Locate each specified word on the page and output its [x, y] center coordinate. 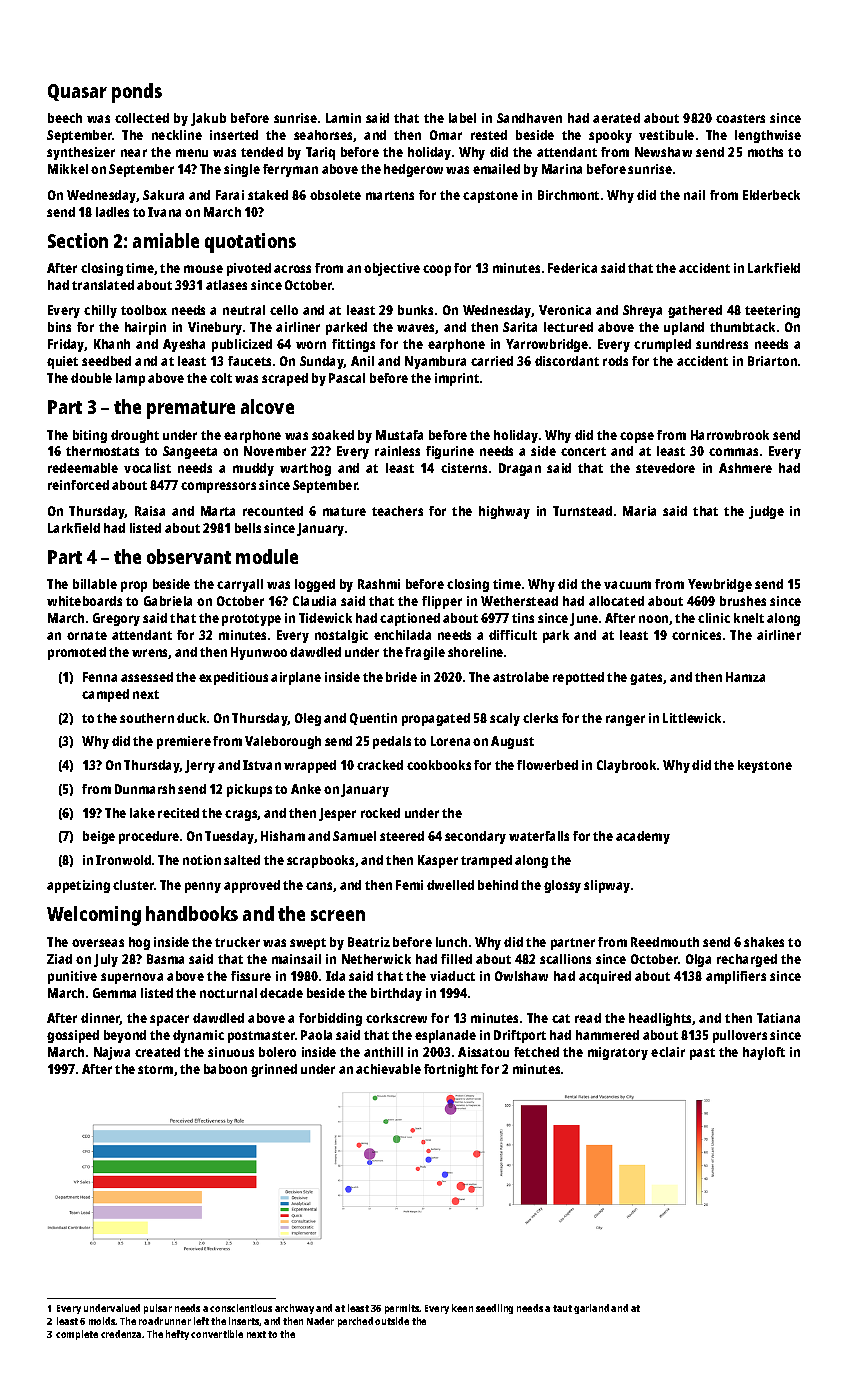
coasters [740, 118]
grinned [274, 1070]
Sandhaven [529, 118]
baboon [225, 1069]
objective [392, 269]
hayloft [764, 1053]
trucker [237, 942]
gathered [695, 311]
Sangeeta [190, 452]
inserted [234, 135]
